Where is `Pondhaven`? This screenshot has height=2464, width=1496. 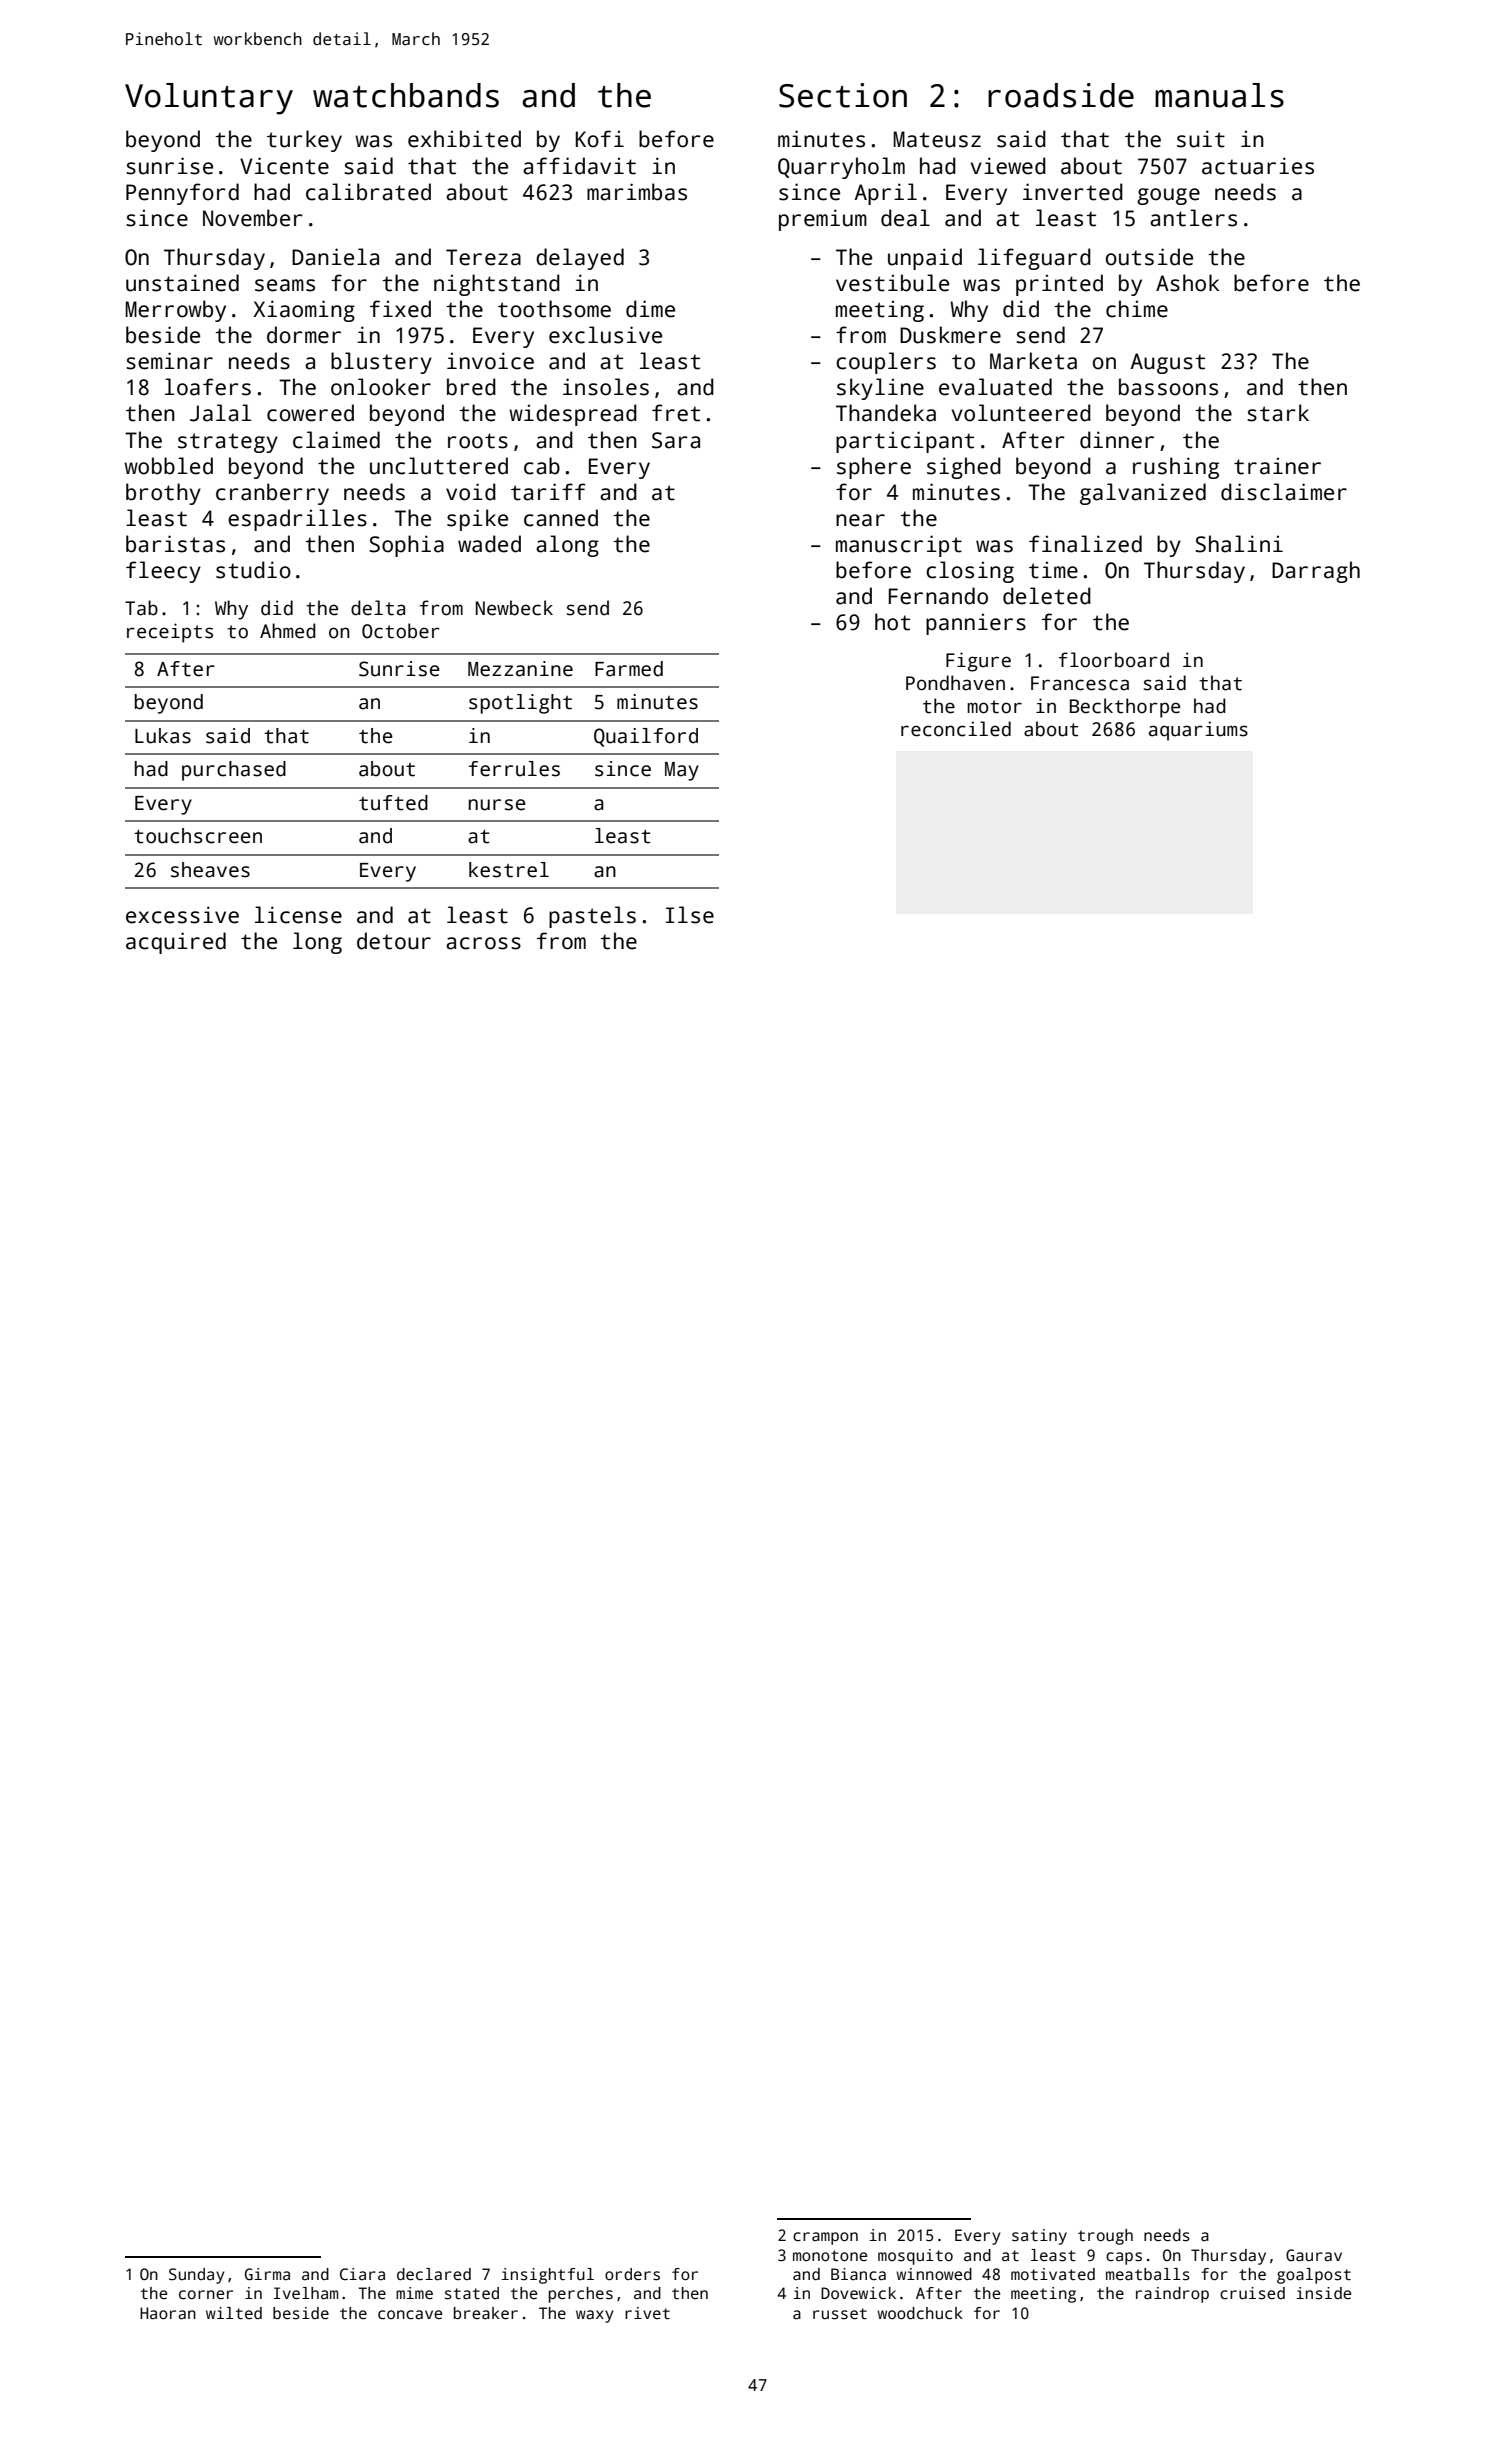 Pondhaven is located at coordinates (955, 683).
